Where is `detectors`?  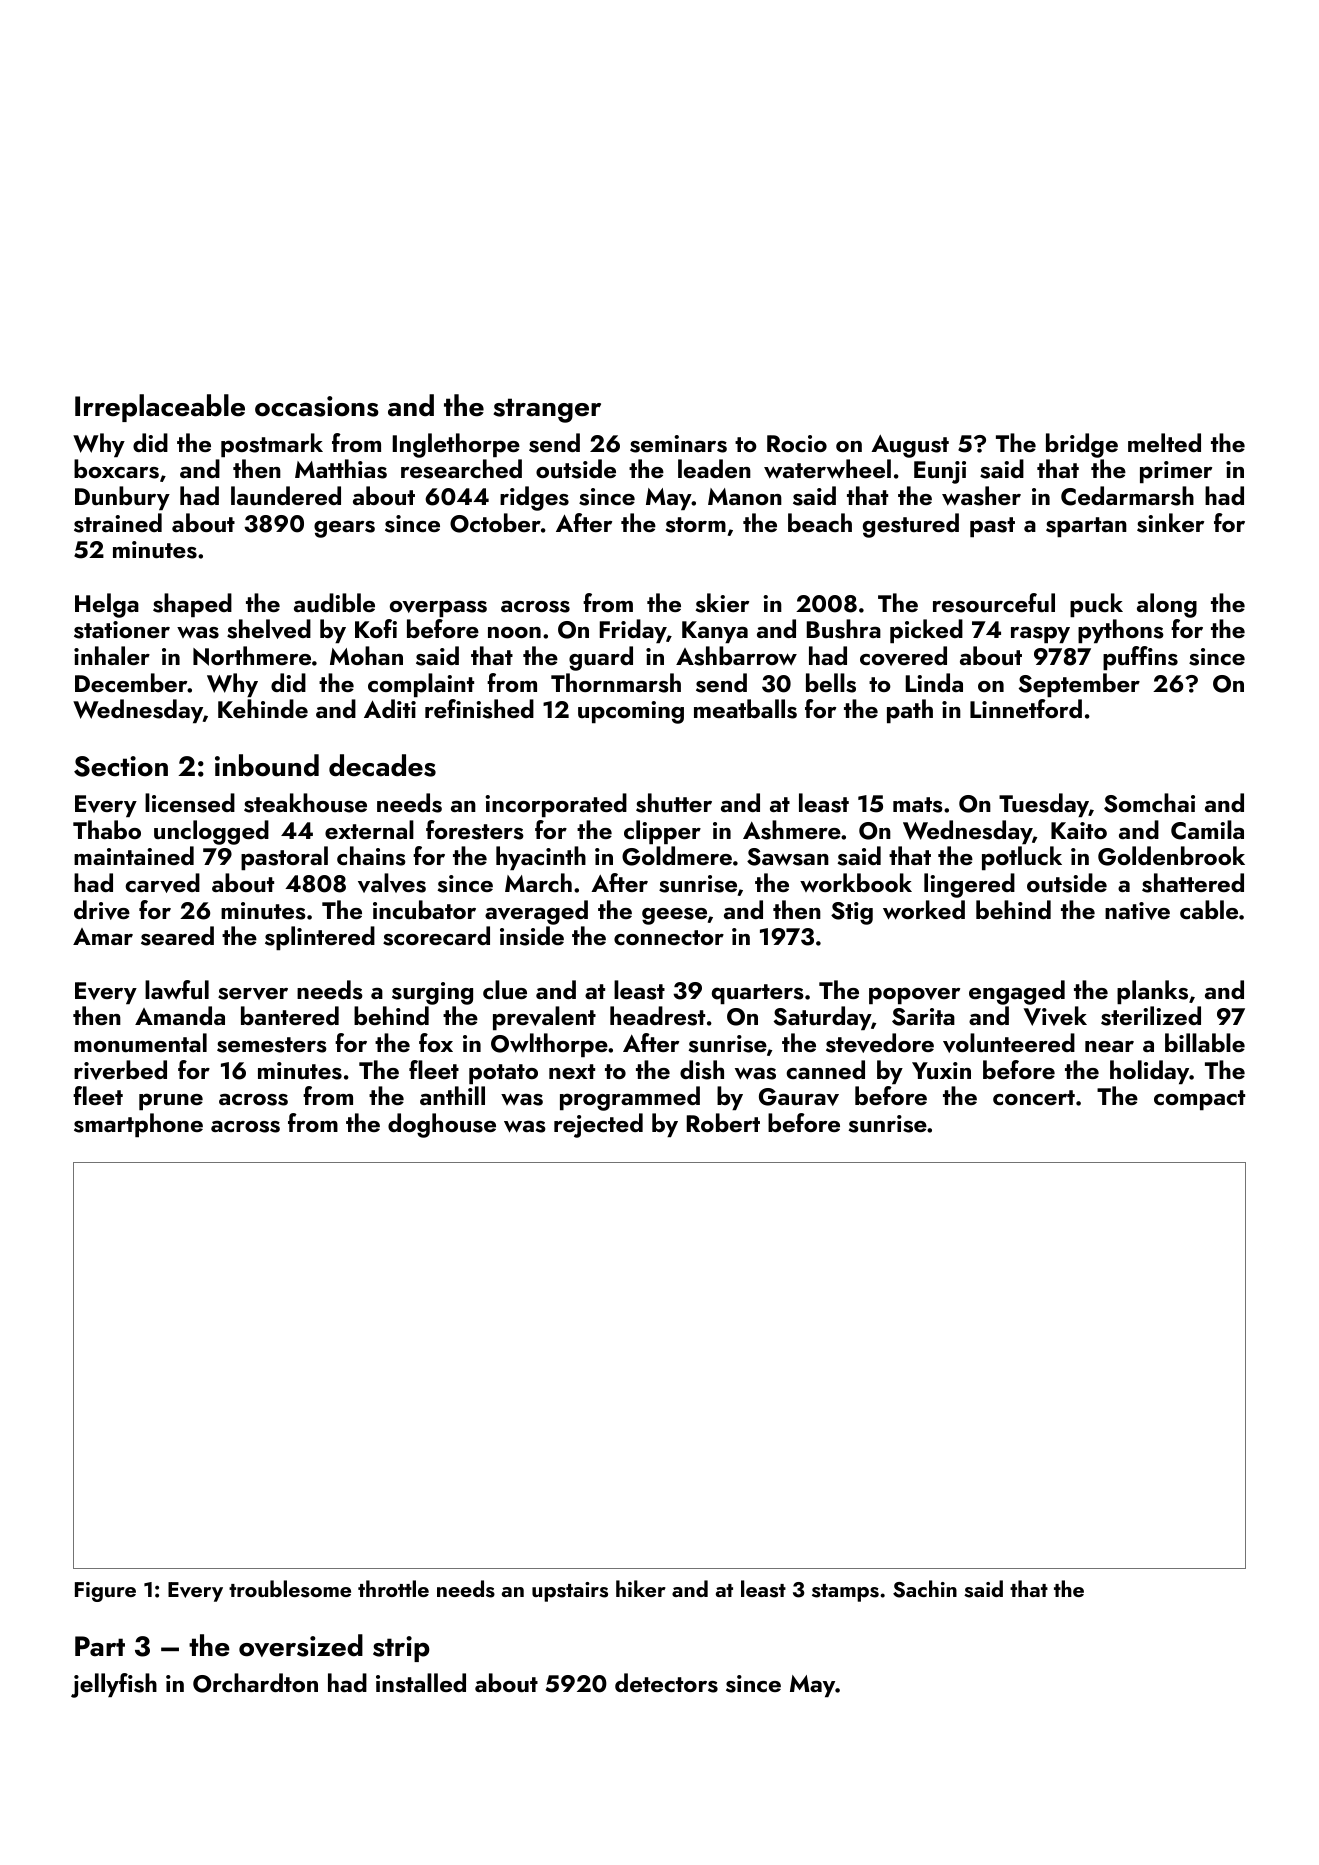
detectors is located at coordinates (666, 1683).
